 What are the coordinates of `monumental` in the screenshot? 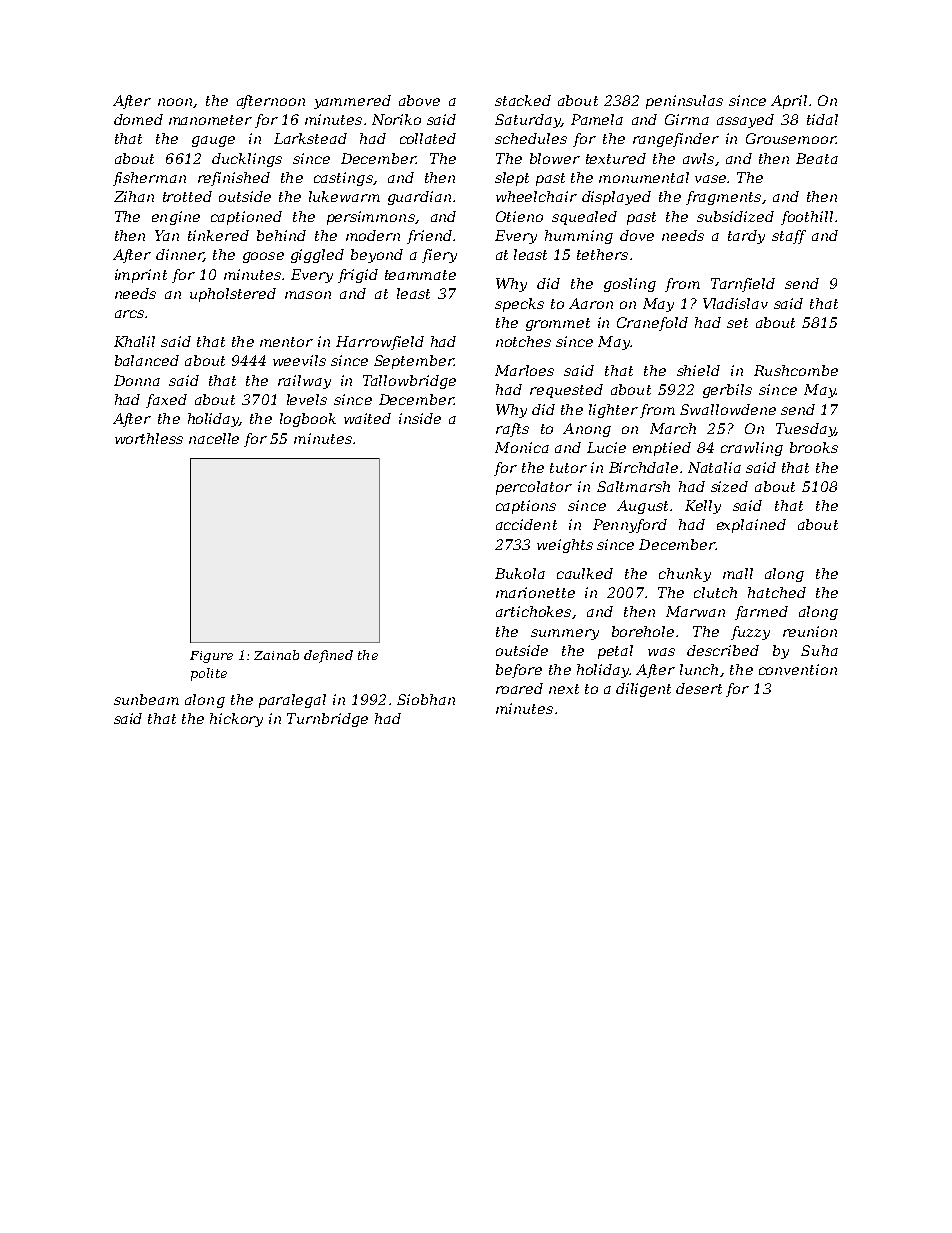 It's located at (644, 177).
